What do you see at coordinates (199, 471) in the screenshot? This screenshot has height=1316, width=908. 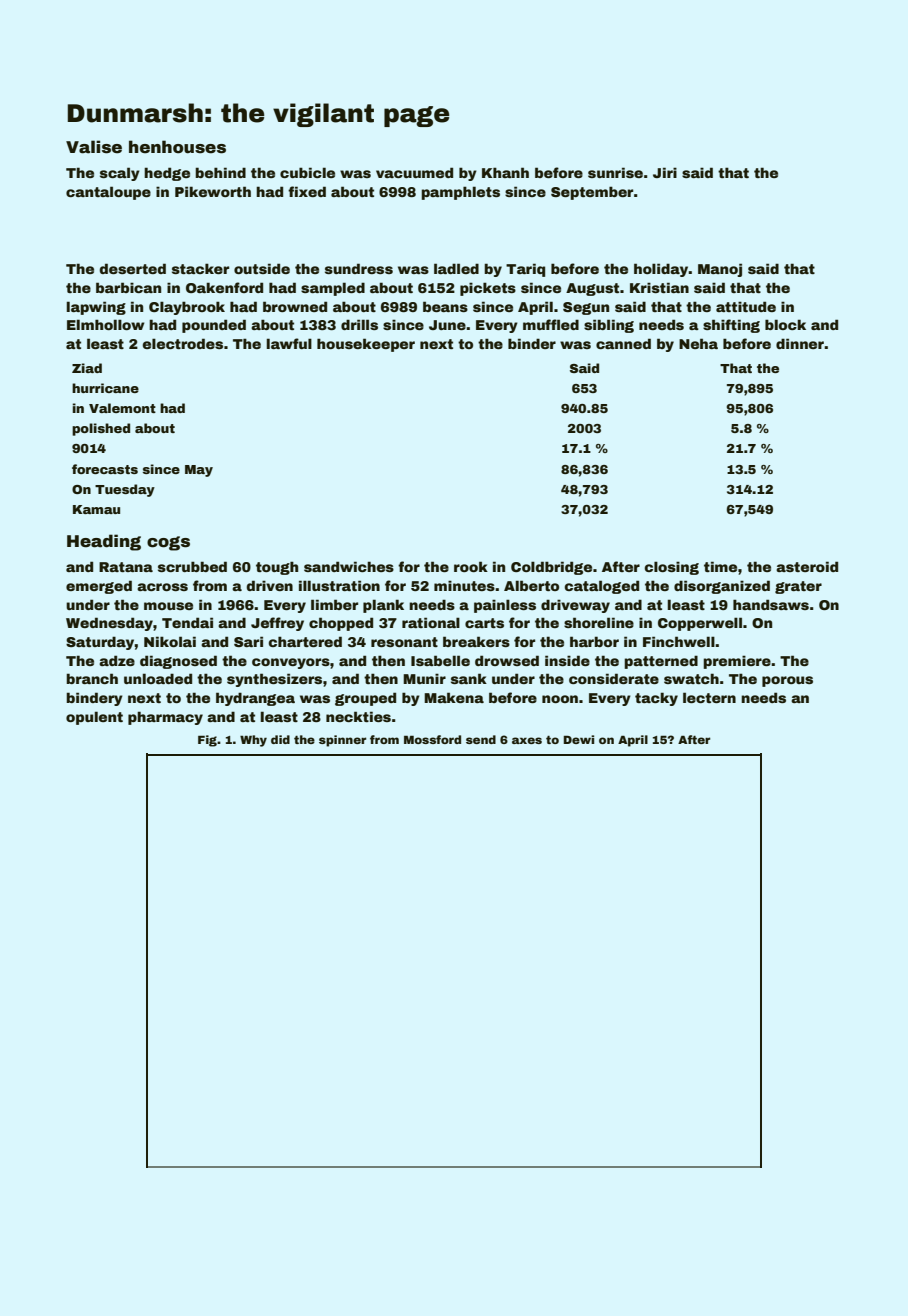 I see `May` at bounding box center [199, 471].
